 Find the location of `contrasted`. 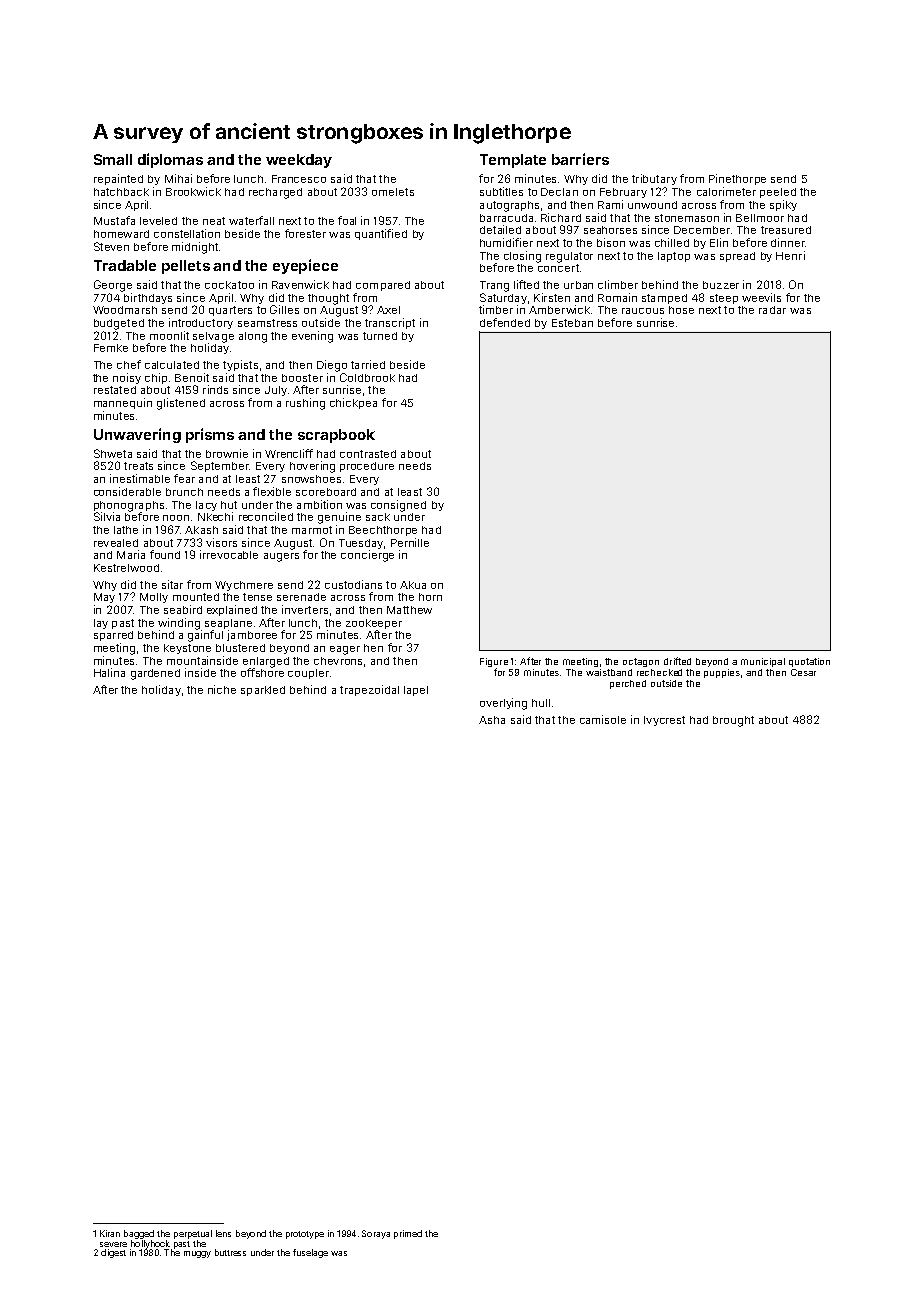

contrasted is located at coordinates (368, 454).
